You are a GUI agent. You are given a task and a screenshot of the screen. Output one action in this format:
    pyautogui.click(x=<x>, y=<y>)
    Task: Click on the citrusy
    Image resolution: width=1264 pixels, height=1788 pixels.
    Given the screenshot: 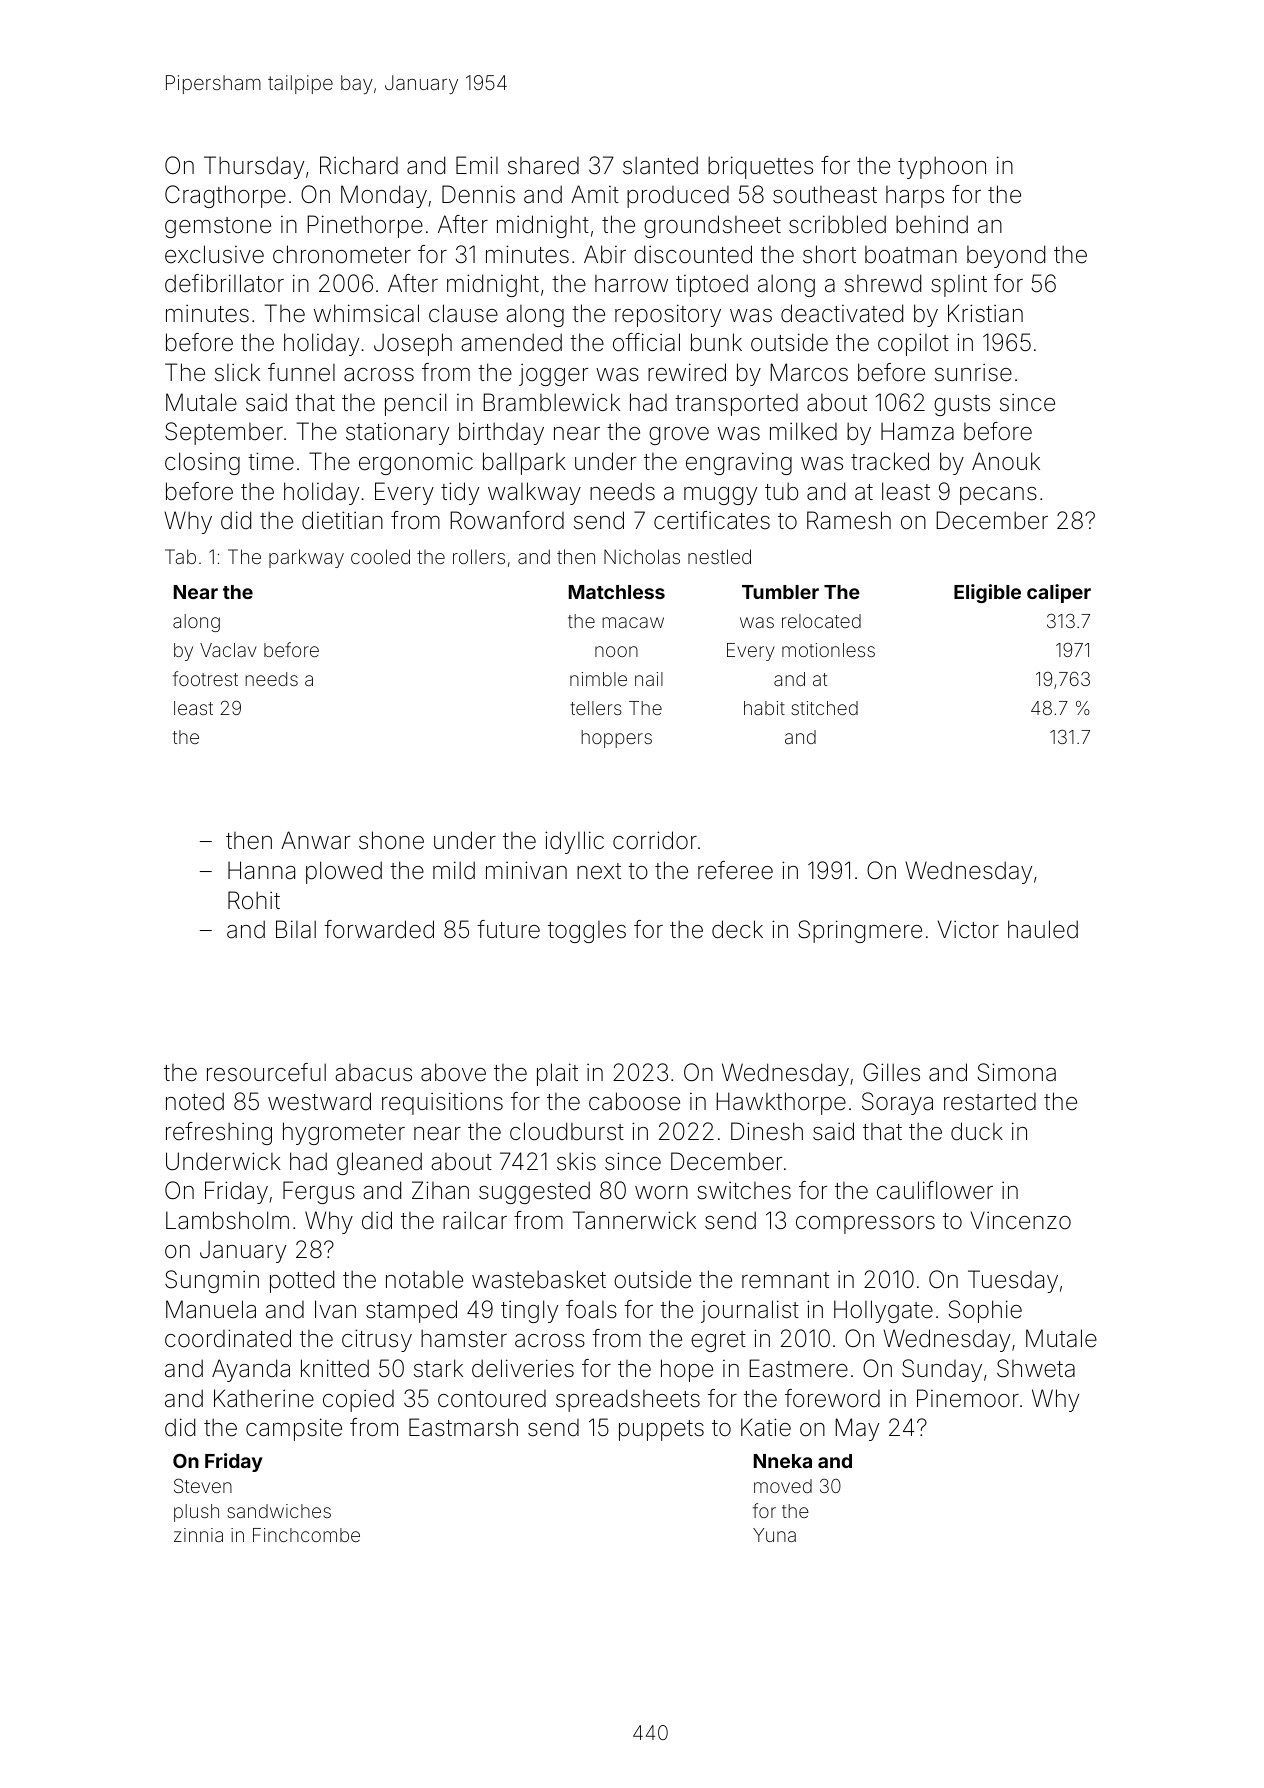 What is the action you would take?
    pyautogui.click(x=377, y=1340)
